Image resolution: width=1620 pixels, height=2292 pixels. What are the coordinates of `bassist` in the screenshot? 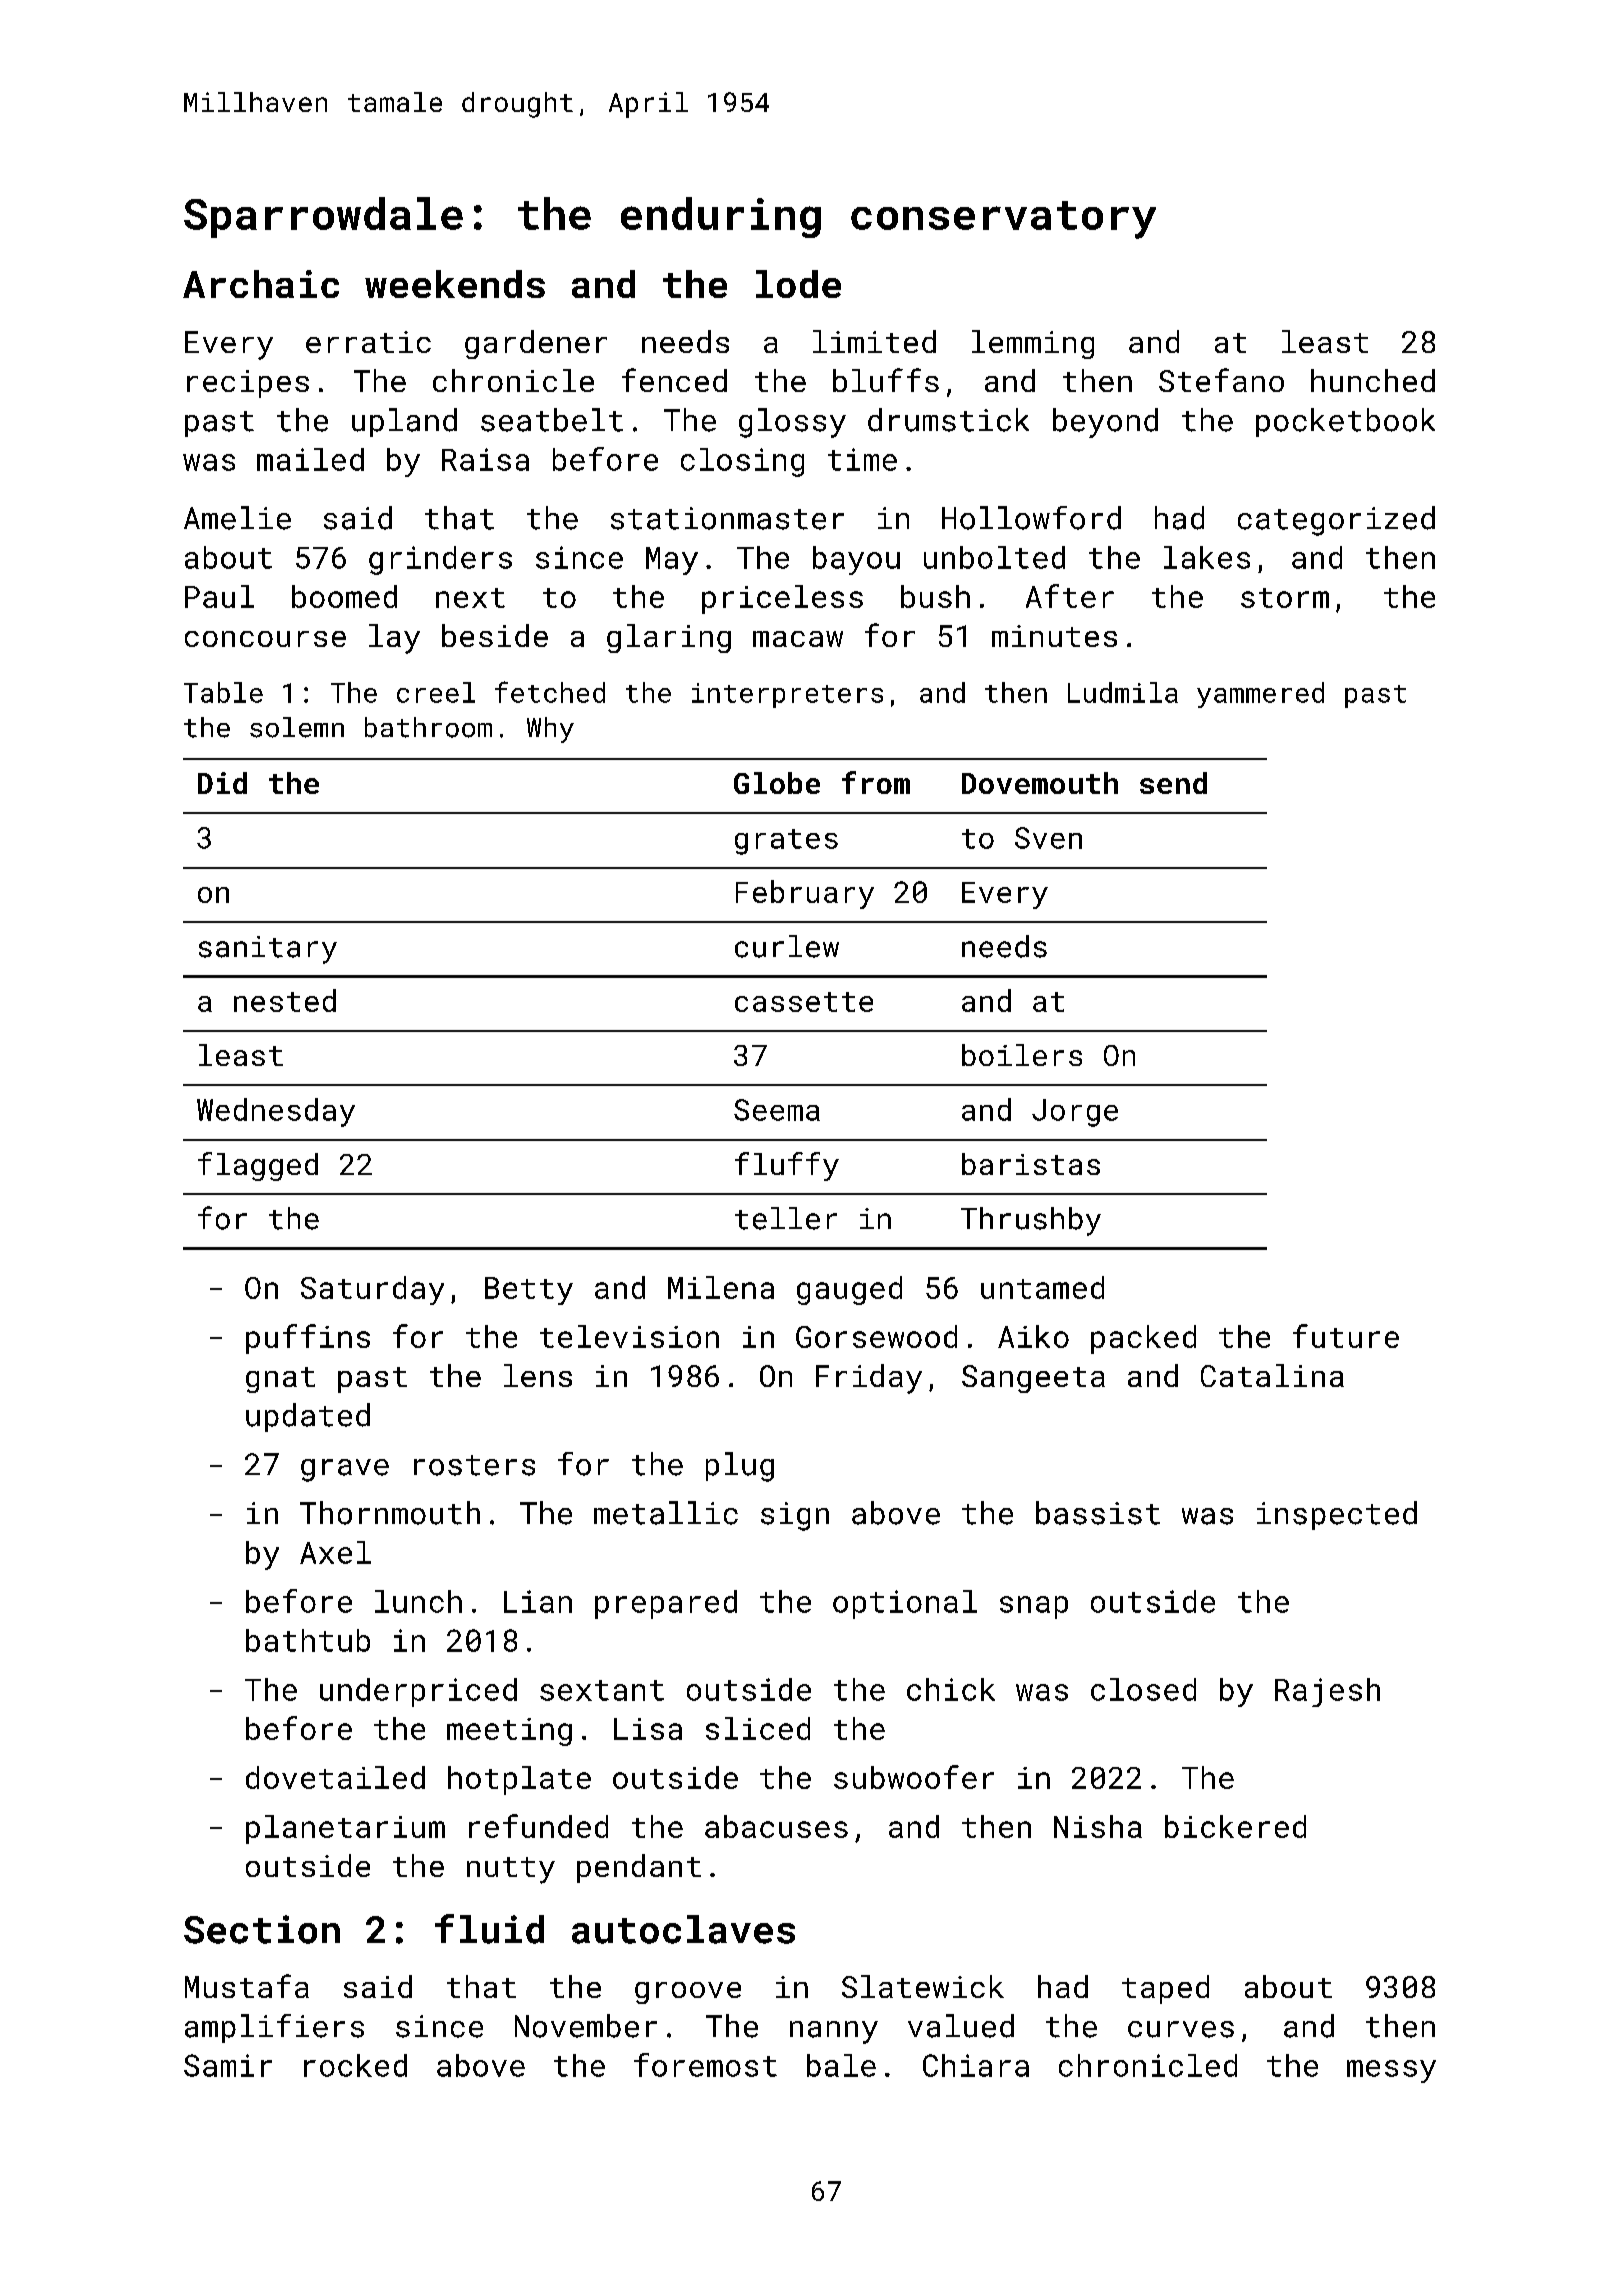 It's located at (1098, 1513).
